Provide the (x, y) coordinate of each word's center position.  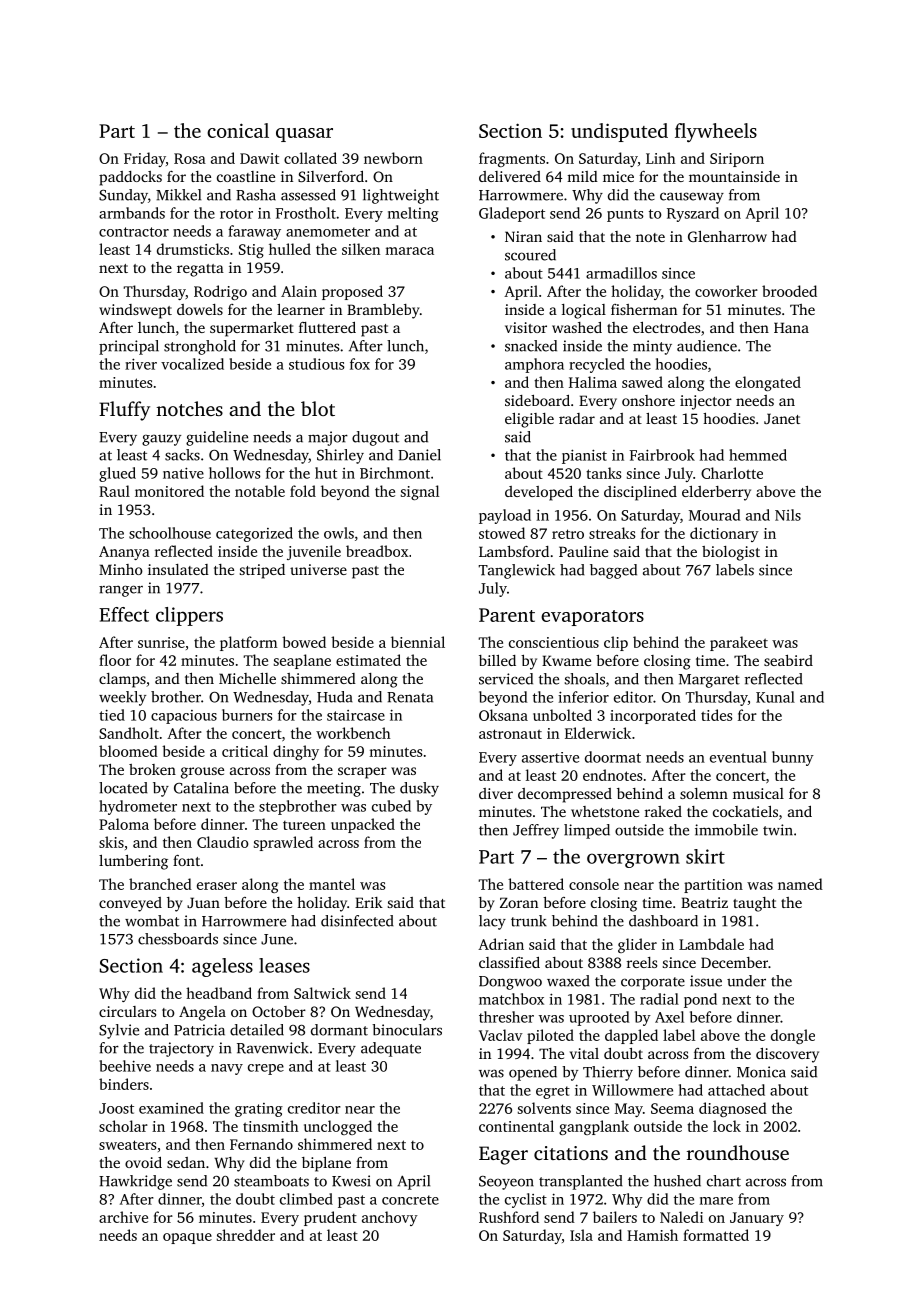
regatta (200, 270)
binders (124, 1084)
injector (706, 402)
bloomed (128, 751)
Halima (593, 382)
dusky (419, 789)
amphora (534, 365)
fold (303, 491)
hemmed (758, 455)
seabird (788, 660)
